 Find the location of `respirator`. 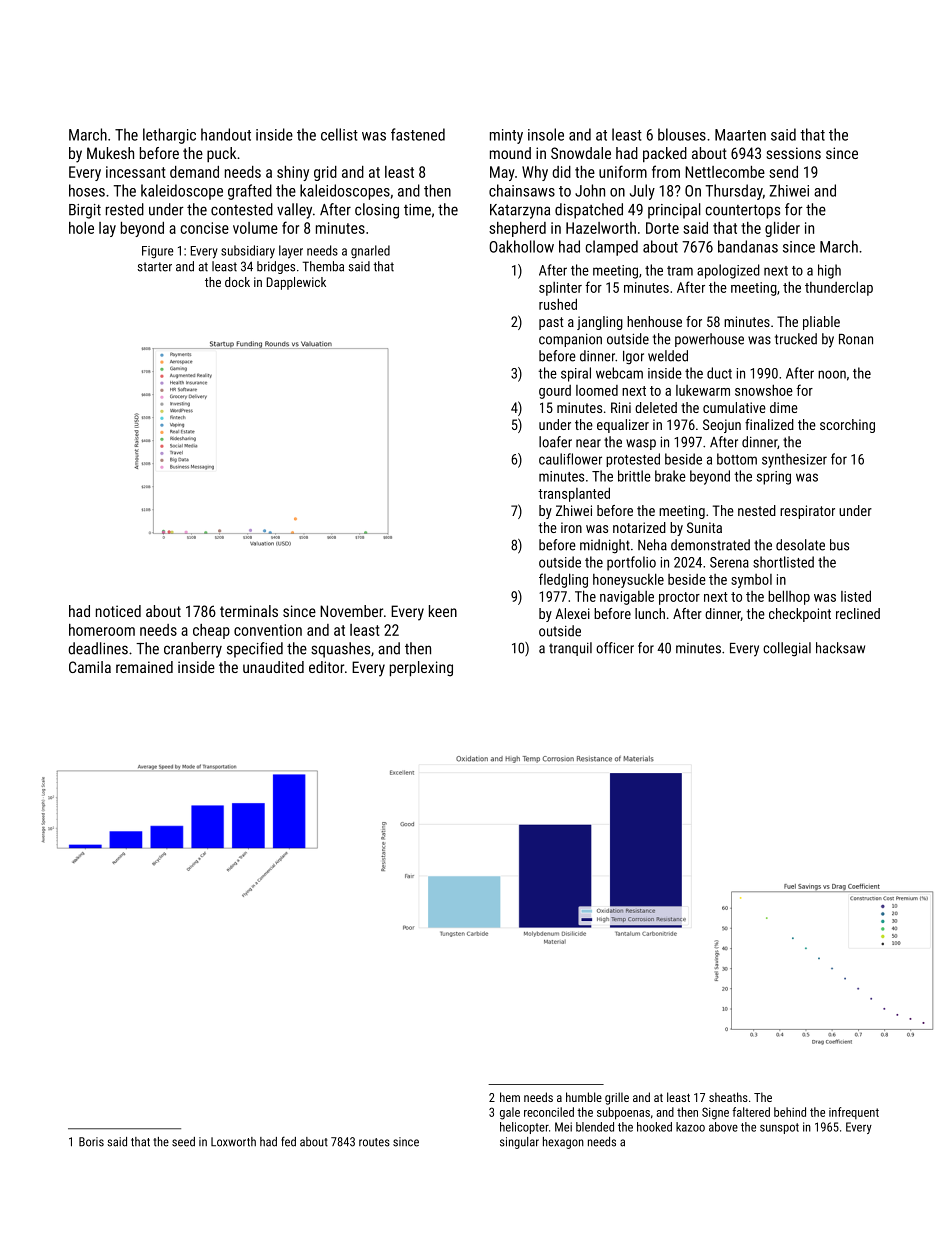

respirator is located at coordinates (807, 512).
